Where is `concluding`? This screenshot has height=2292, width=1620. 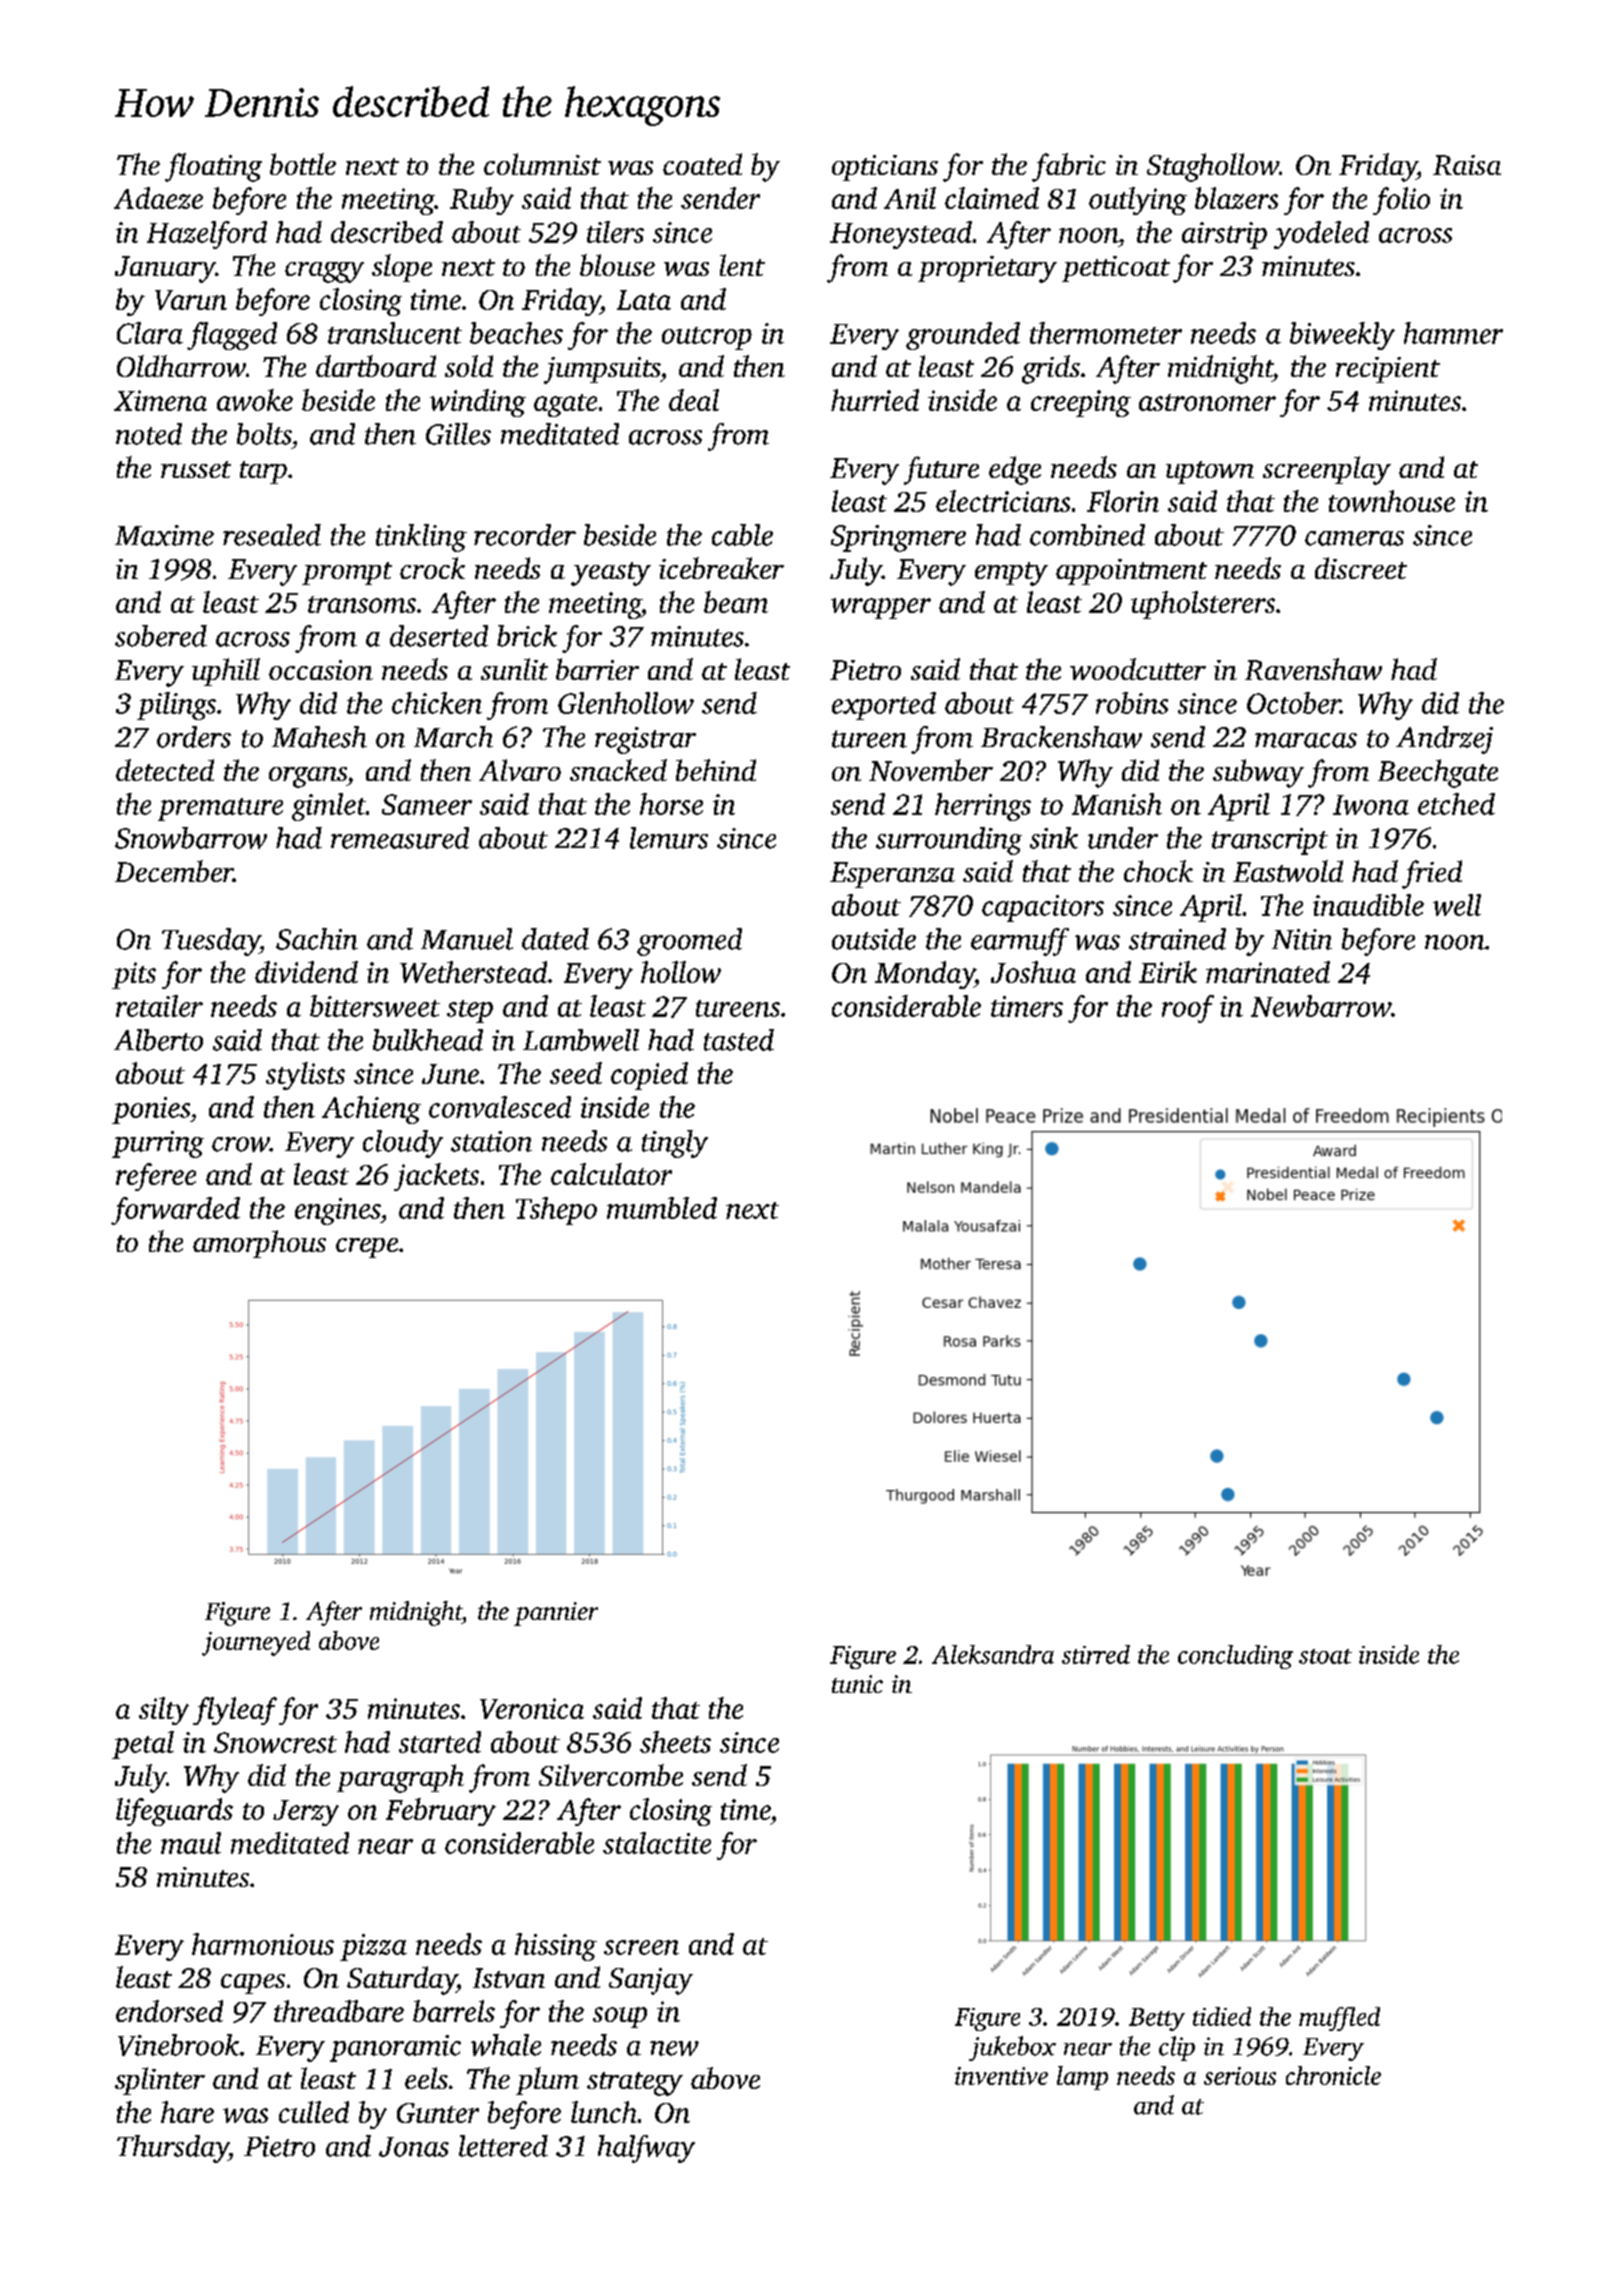
concluding is located at coordinates (1235, 1657).
